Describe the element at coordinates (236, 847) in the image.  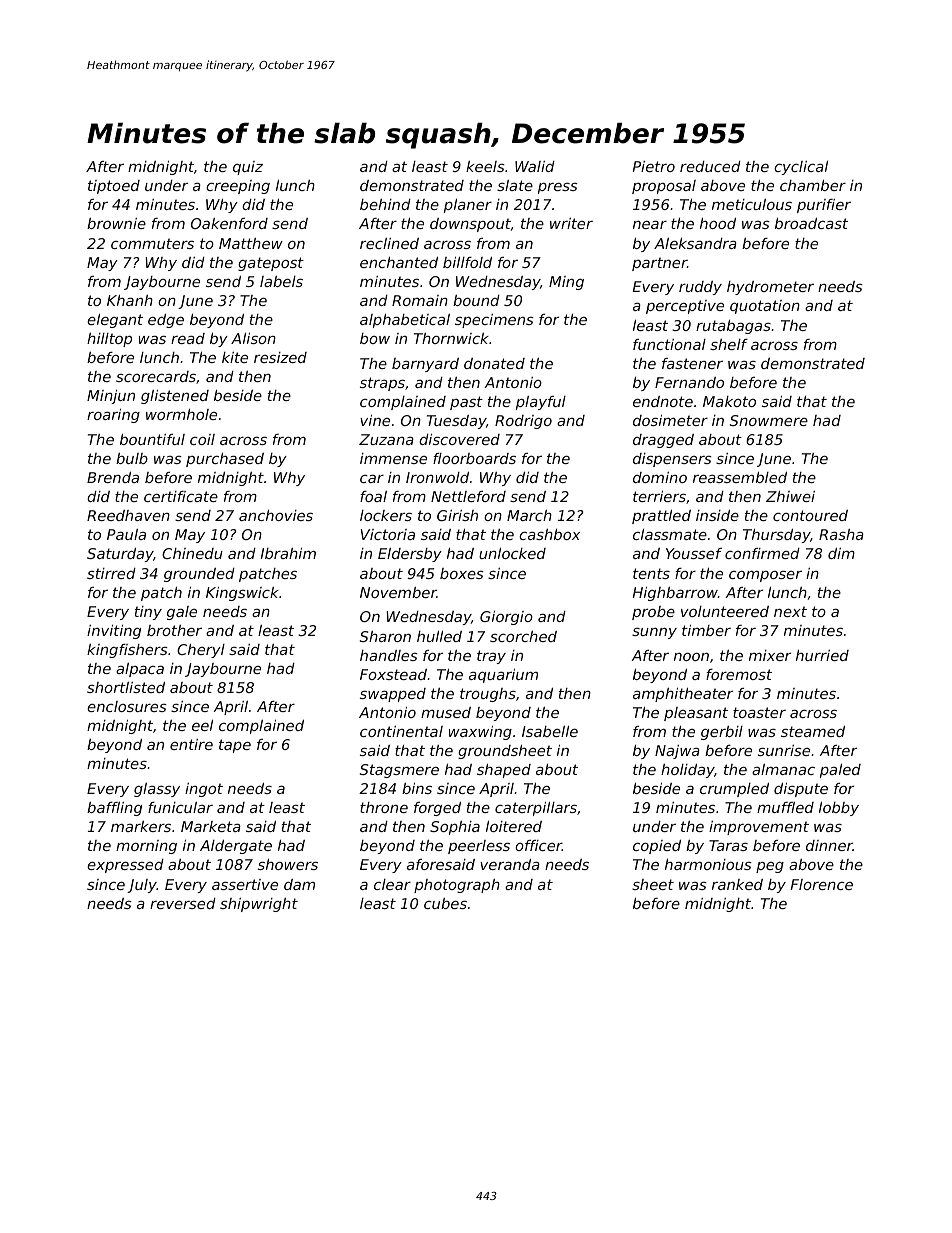
I see `Aldergate` at that location.
